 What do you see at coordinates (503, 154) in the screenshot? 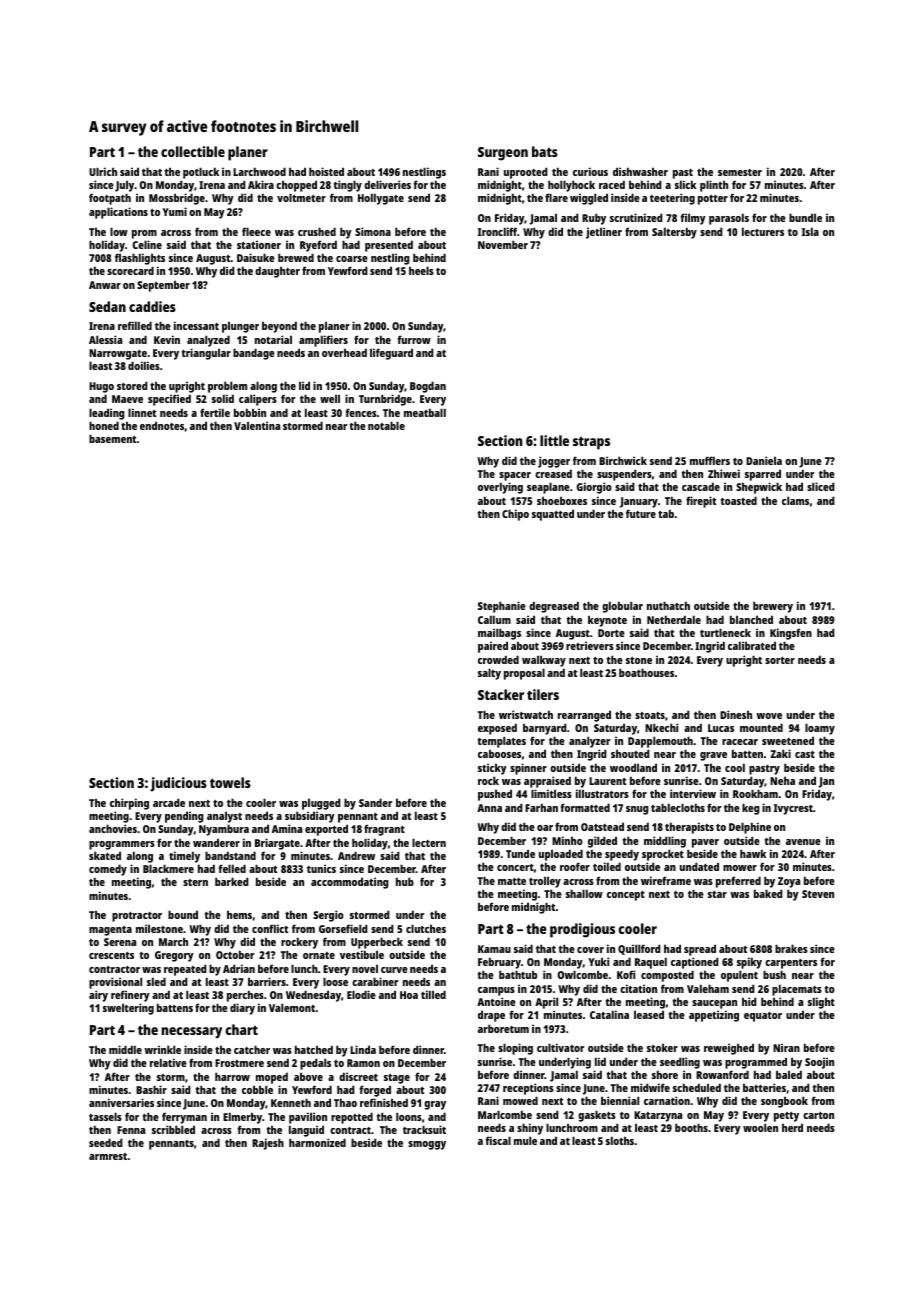
I see `Surgeon` at bounding box center [503, 154].
